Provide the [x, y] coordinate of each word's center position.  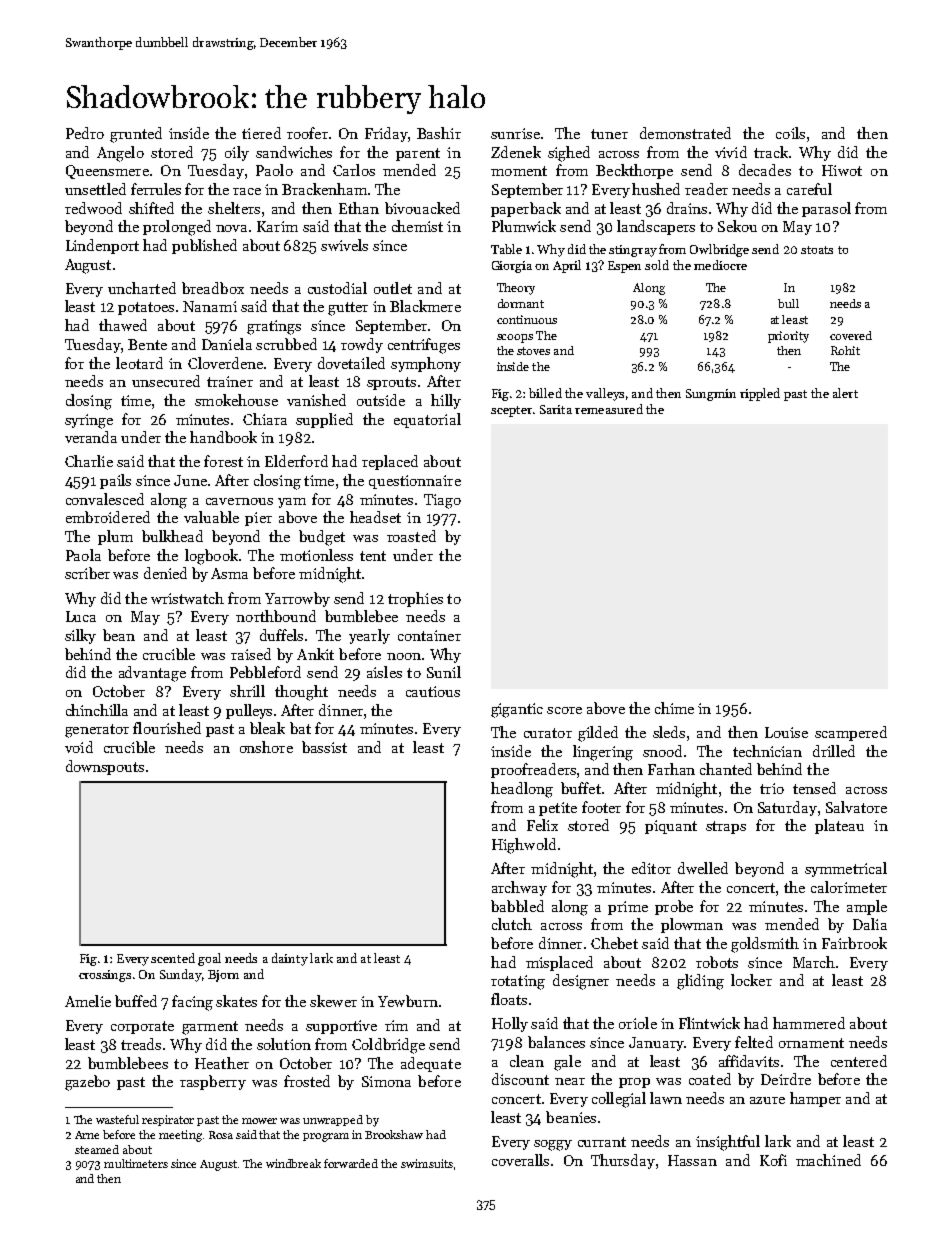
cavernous [239, 501]
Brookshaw [394, 1134]
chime [674, 708]
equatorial [427, 420]
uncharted [142, 288]
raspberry [213, 1082]
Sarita [556, 409]
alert [845, 393]
